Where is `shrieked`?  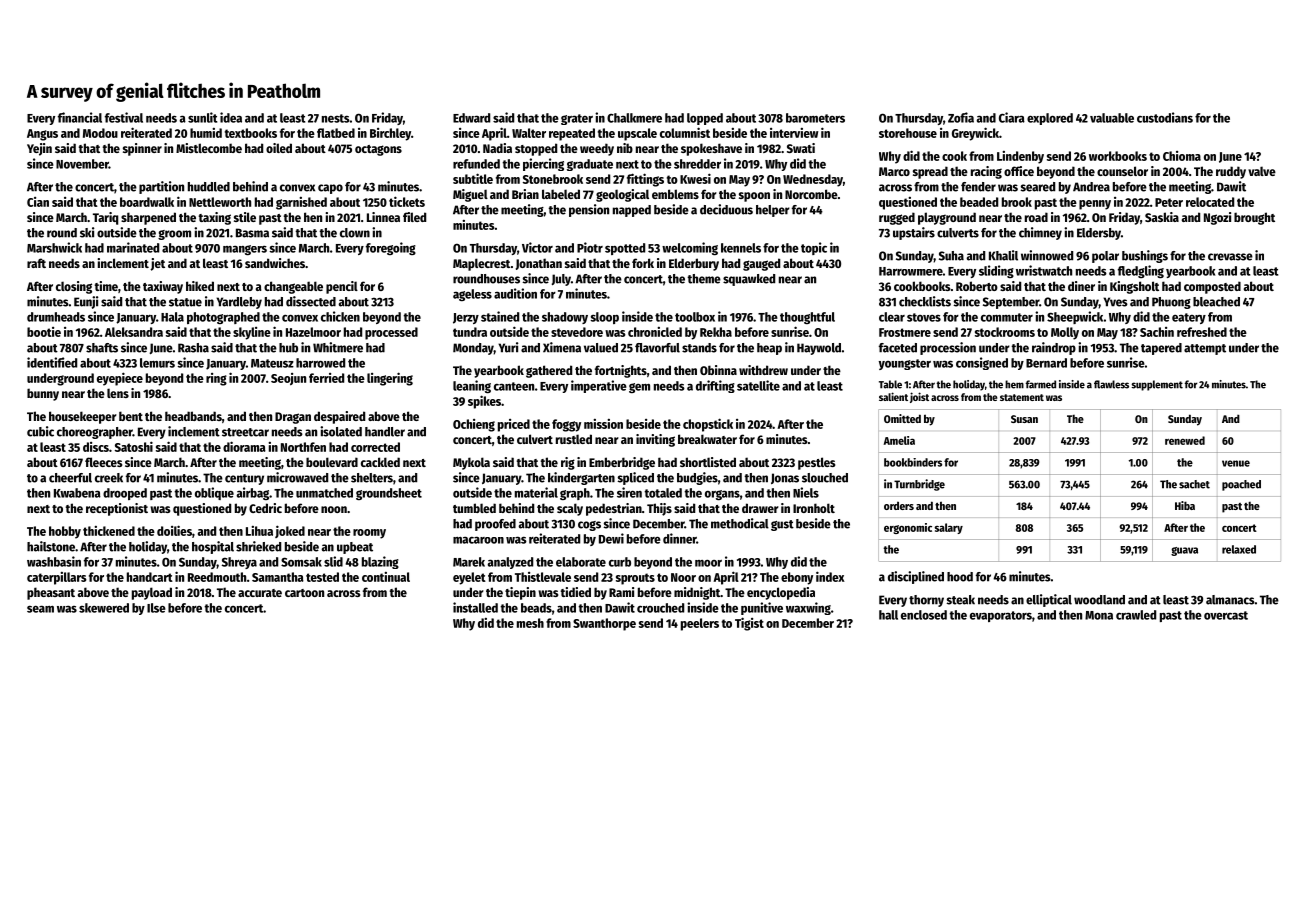
shrieked is located at coordinates (258, 546).
